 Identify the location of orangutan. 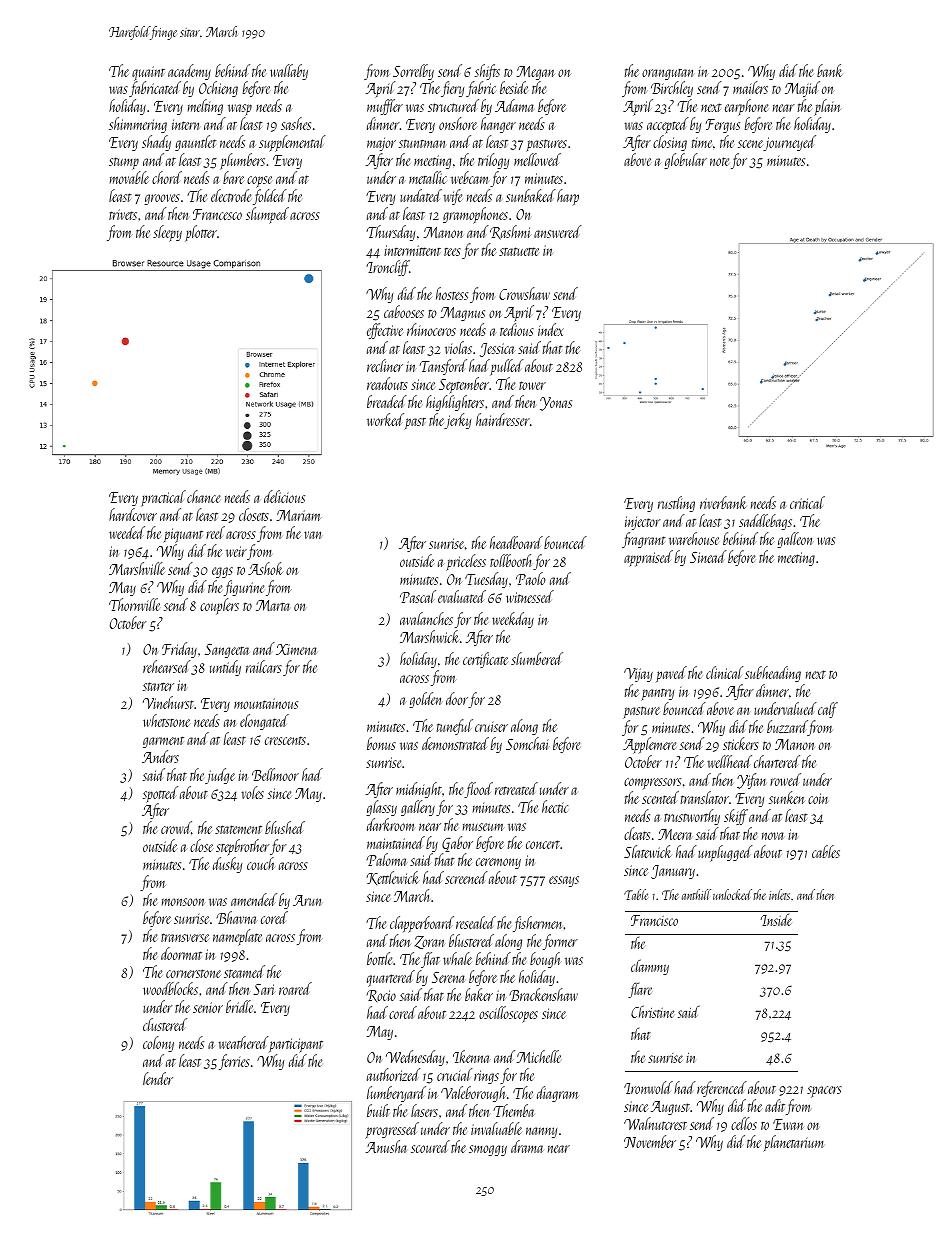
(667, 74).
